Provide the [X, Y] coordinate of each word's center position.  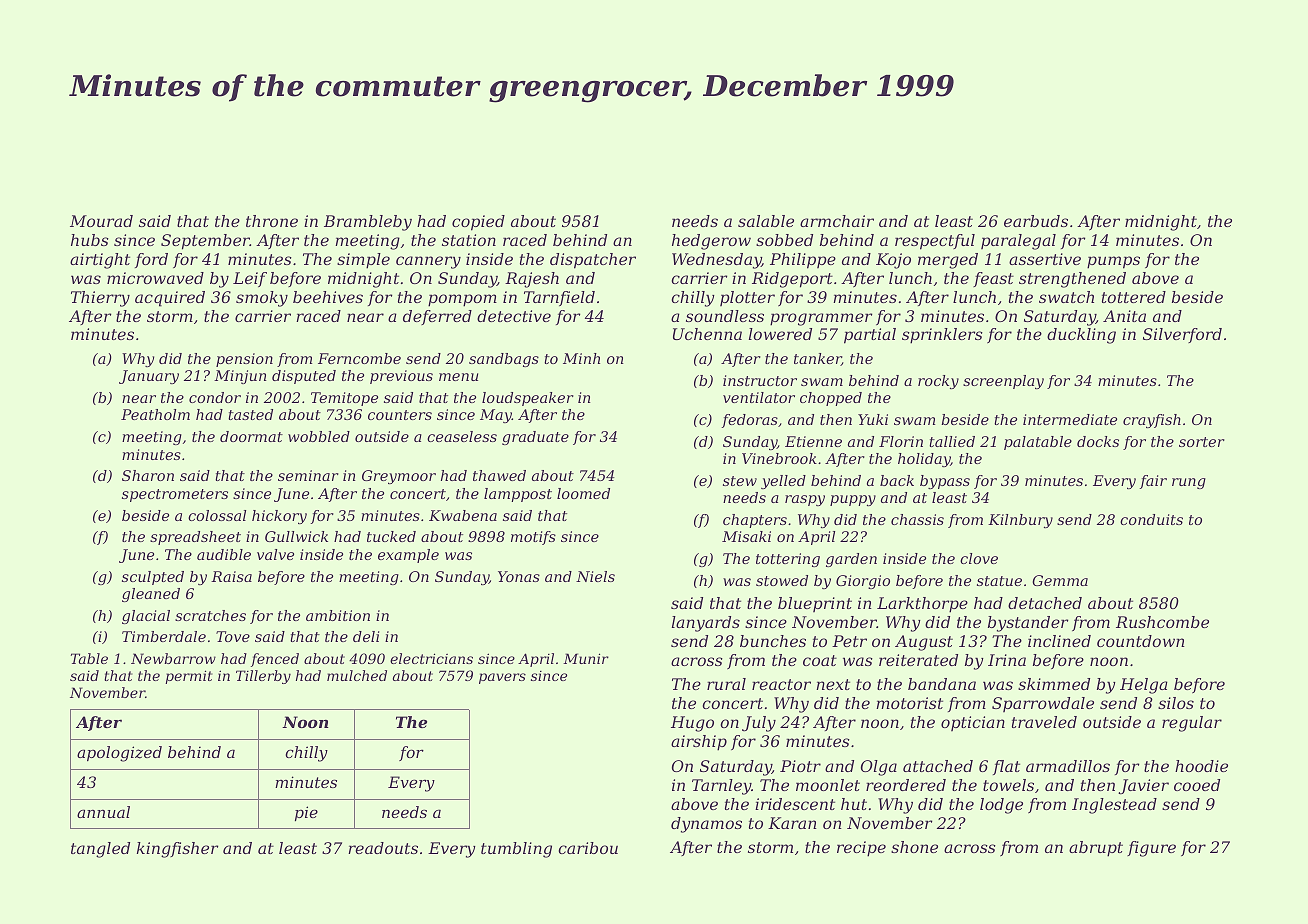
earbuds [1036, 221]
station [469, 240]
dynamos [706, 825]
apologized [119, 754]
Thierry [100, 299]
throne [272, 221]
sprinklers [942, 336]
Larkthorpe [922, 605]
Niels [595, 576]
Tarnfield [559, 298]
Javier [1143, 787]
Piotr [800, 766]
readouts [383, 848]
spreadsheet [195, 538]
